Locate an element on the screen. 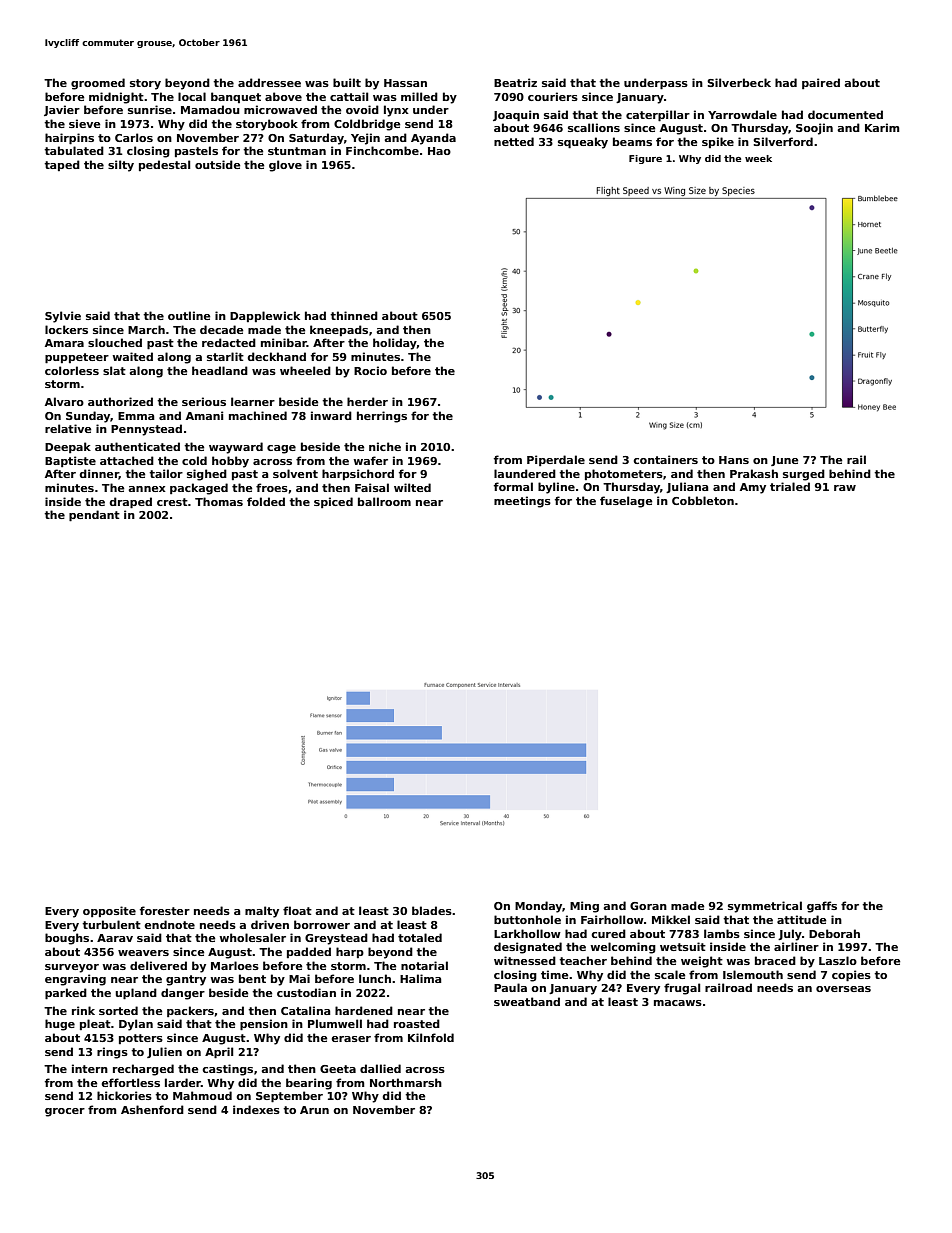  glove is located at coordinates (285, 166).
